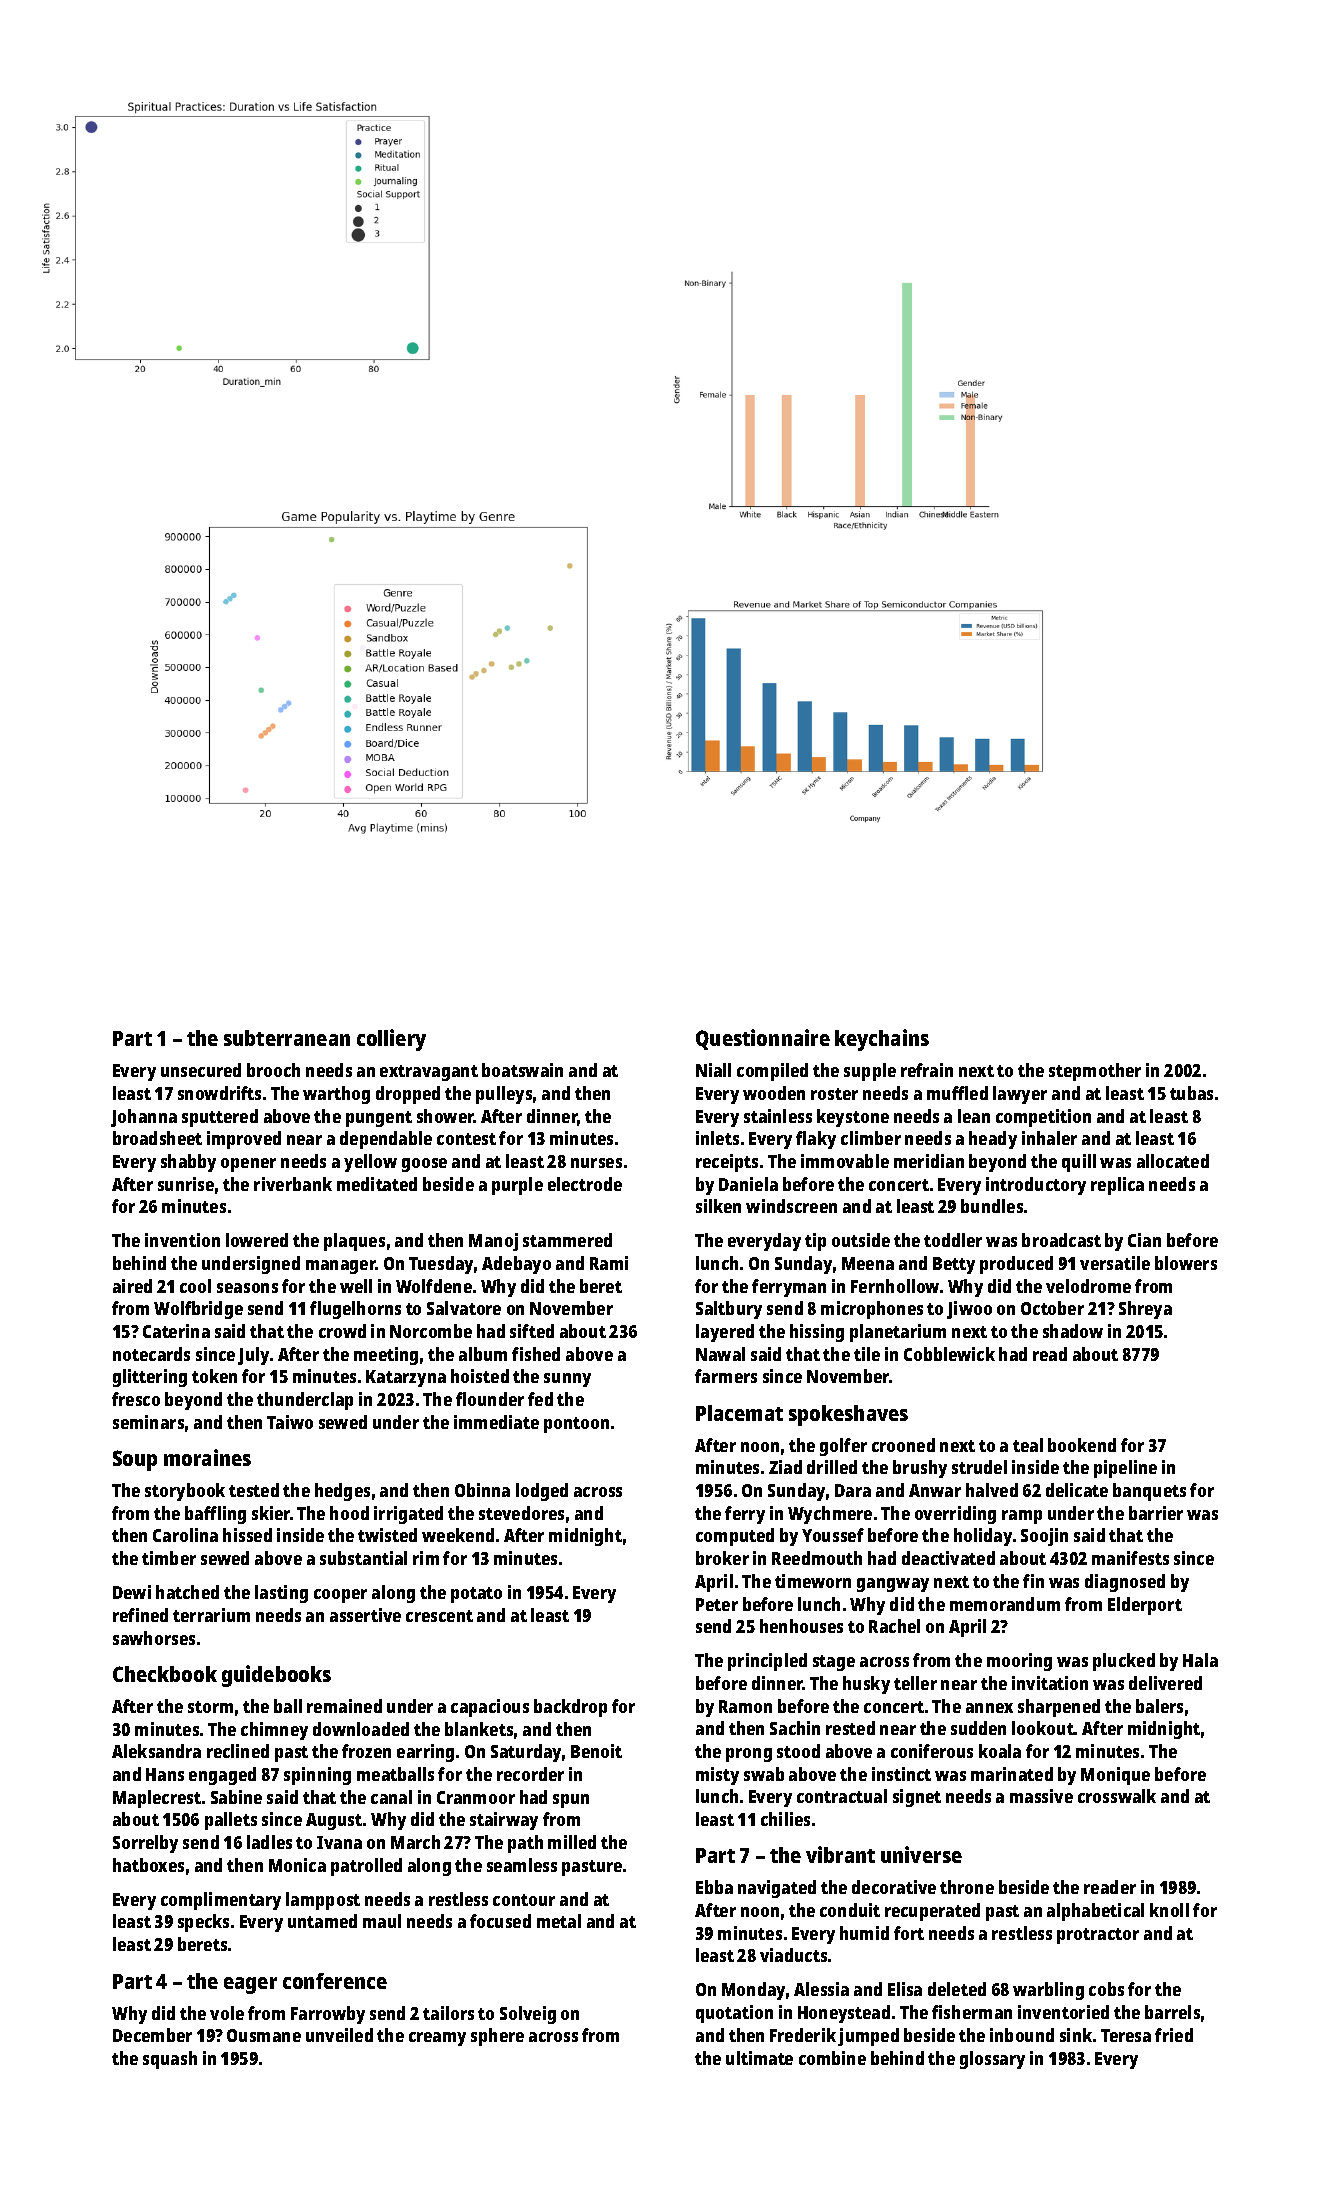 This screenshot has width=1335, height=2199. What do you see at coordinates (365, 1615) in the screenshot?
I see `assertive` at bounding box center [365, 1615].
